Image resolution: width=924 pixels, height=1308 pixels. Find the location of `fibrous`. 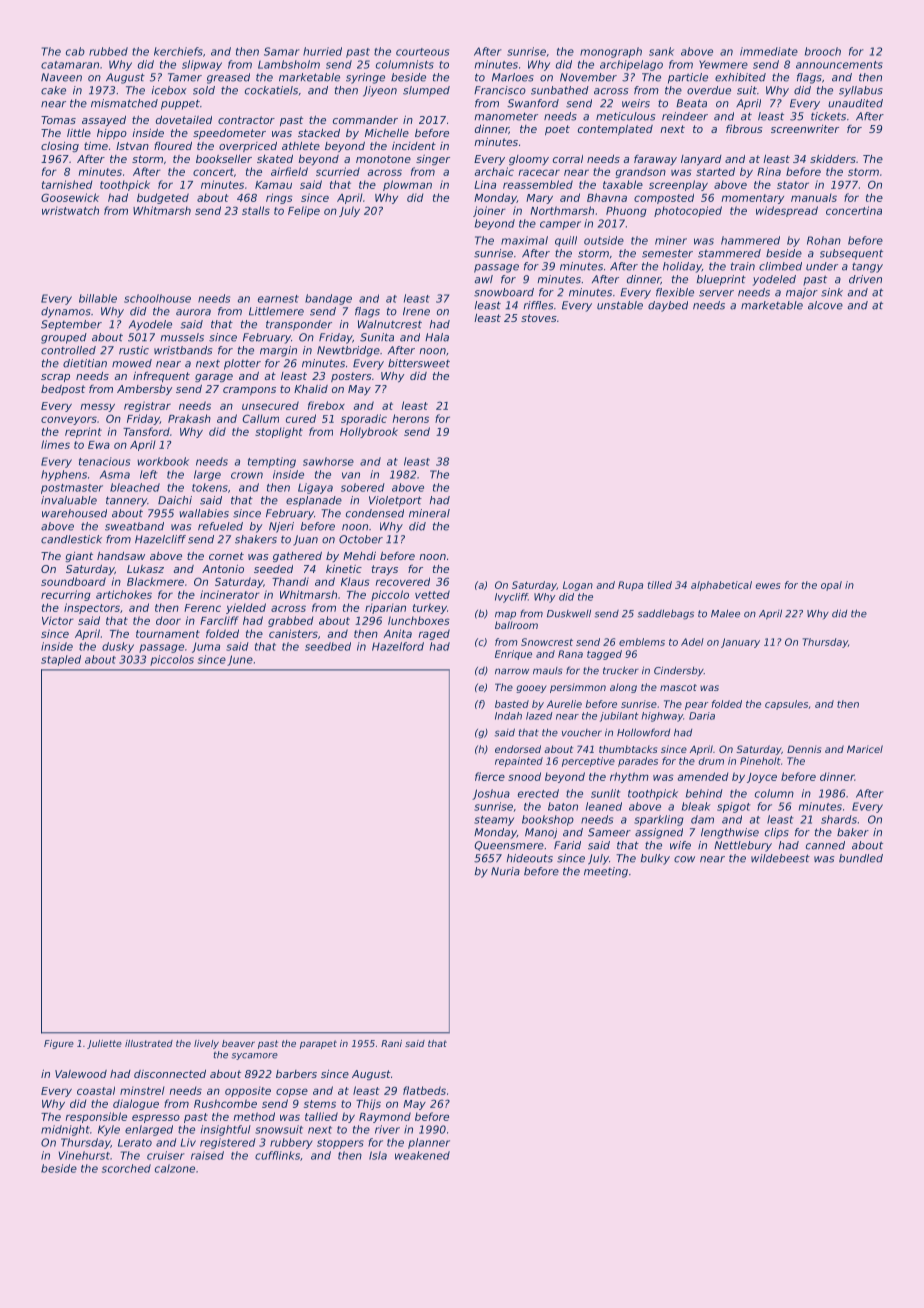

fibrous is located at coordinates (744, 129).
